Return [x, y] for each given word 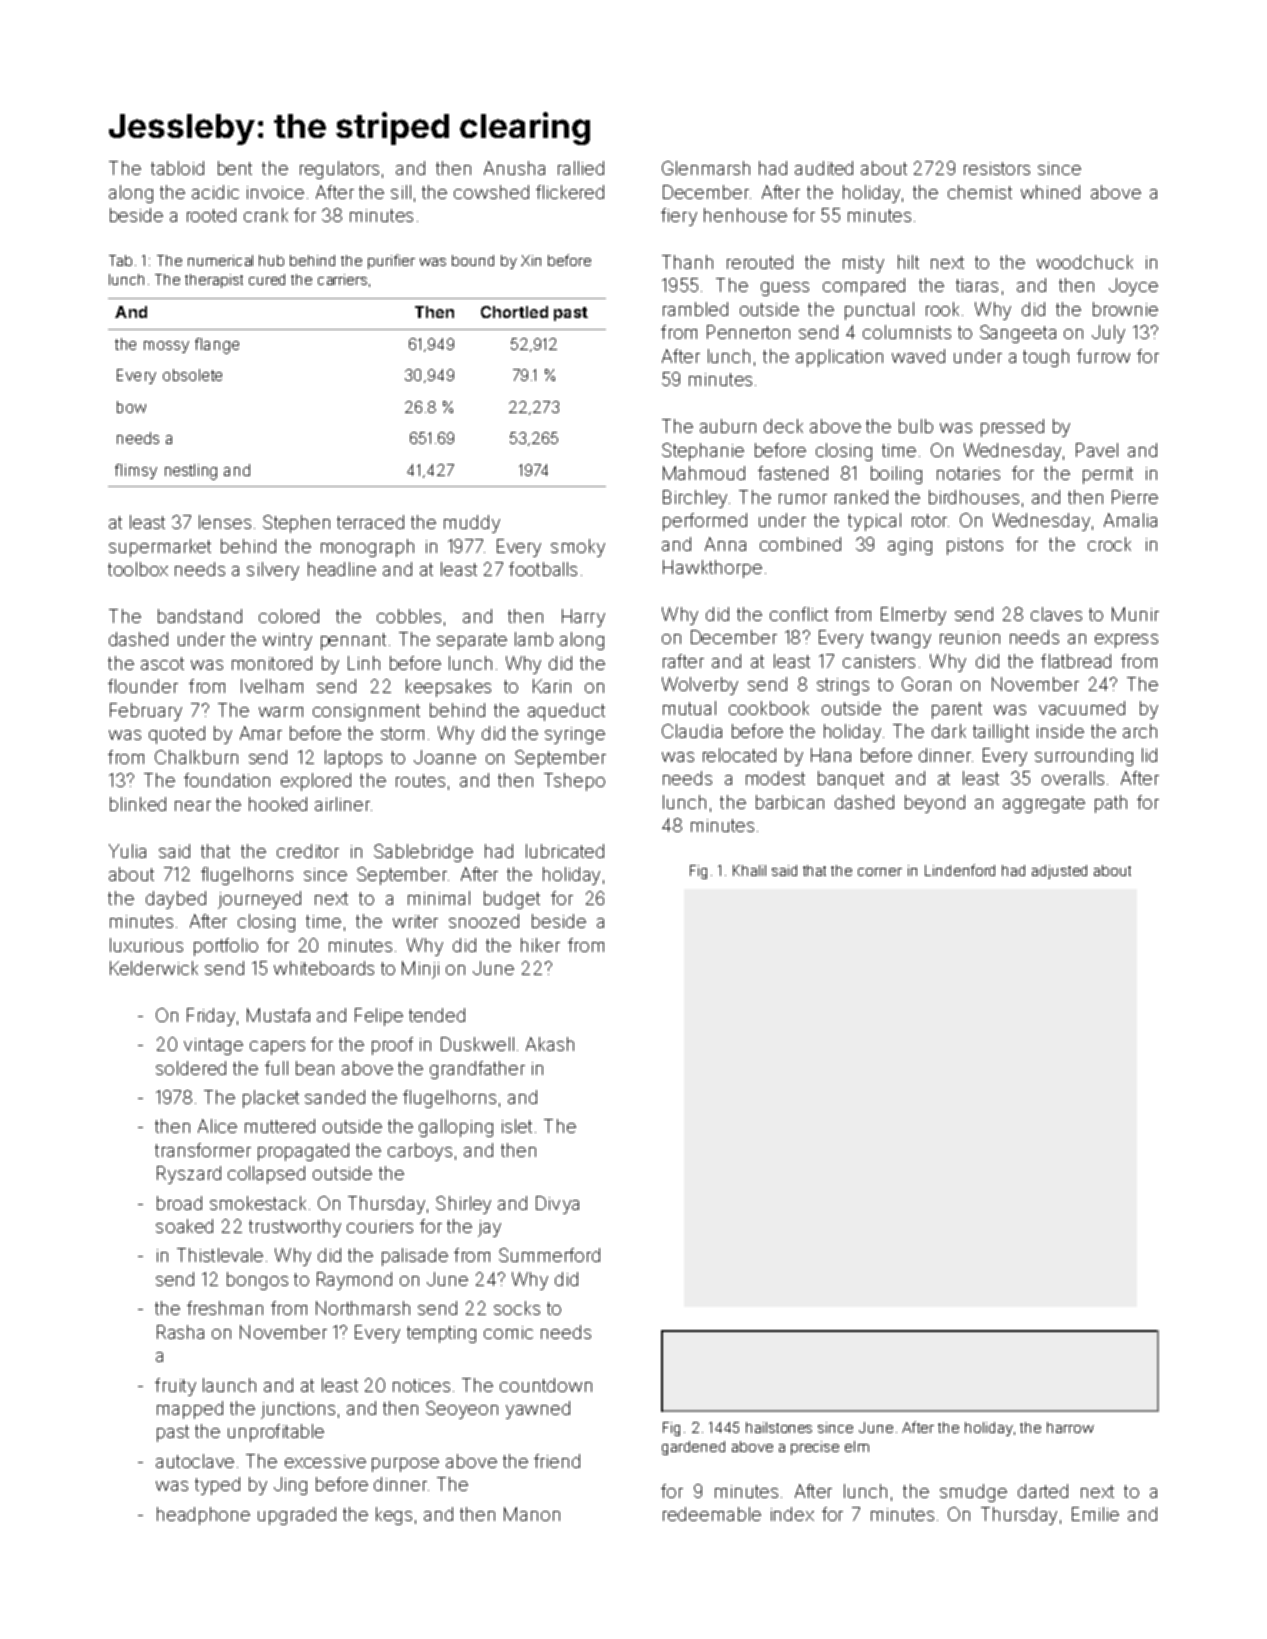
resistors [997, 168]
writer [415, 921]
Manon [532, 1514]
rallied [581, 168]
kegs [394, 1516]
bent [235, 168]
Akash [550, 1044]
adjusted [1059, 872]
